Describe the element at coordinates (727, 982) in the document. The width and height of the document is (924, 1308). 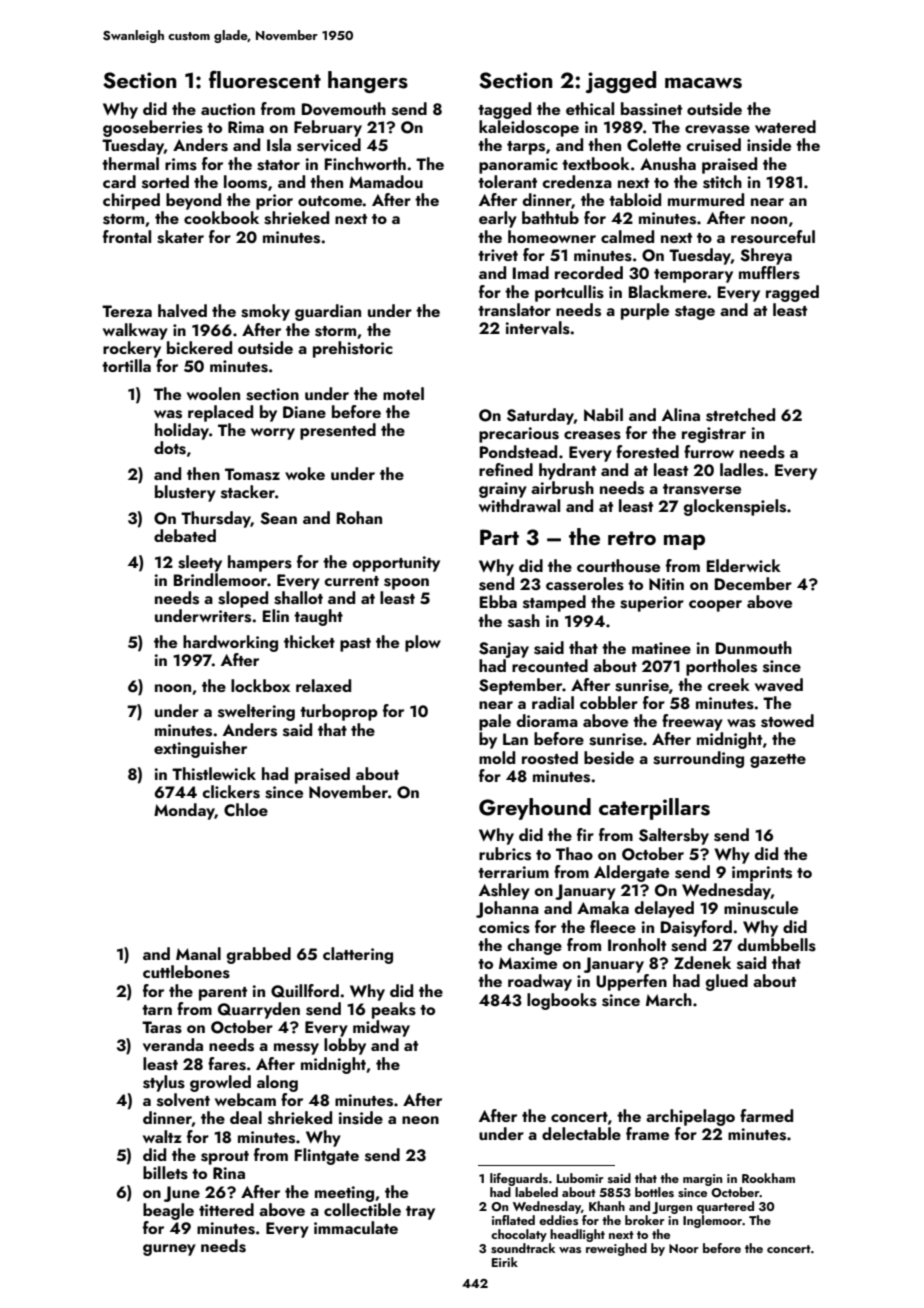
I see `glued` at that location.
